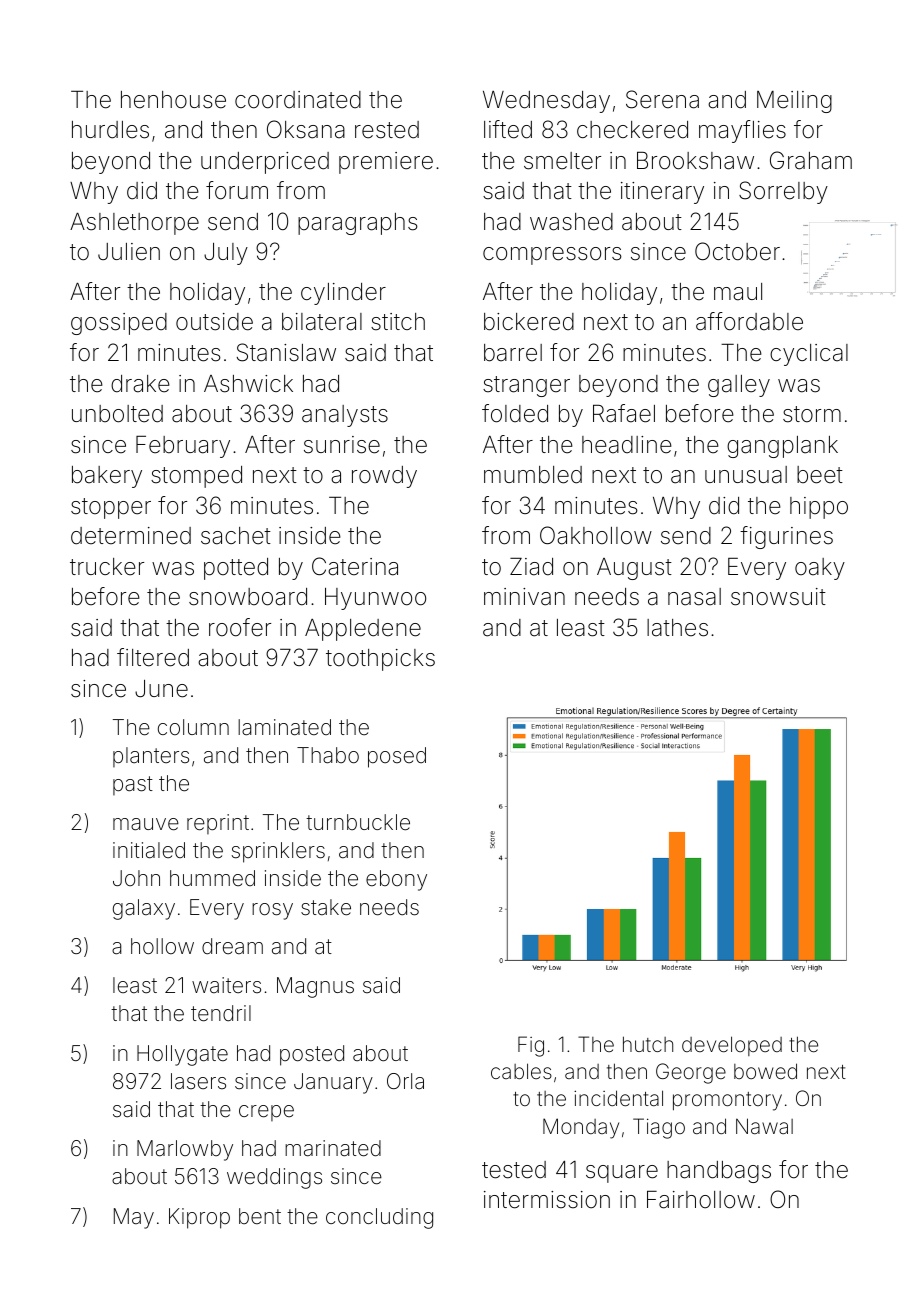 The height and width of the page is (1311, 924). What do you see at coordinates (284, 727) in the page?
I see `laminated` at bounding box center [284, 727].
